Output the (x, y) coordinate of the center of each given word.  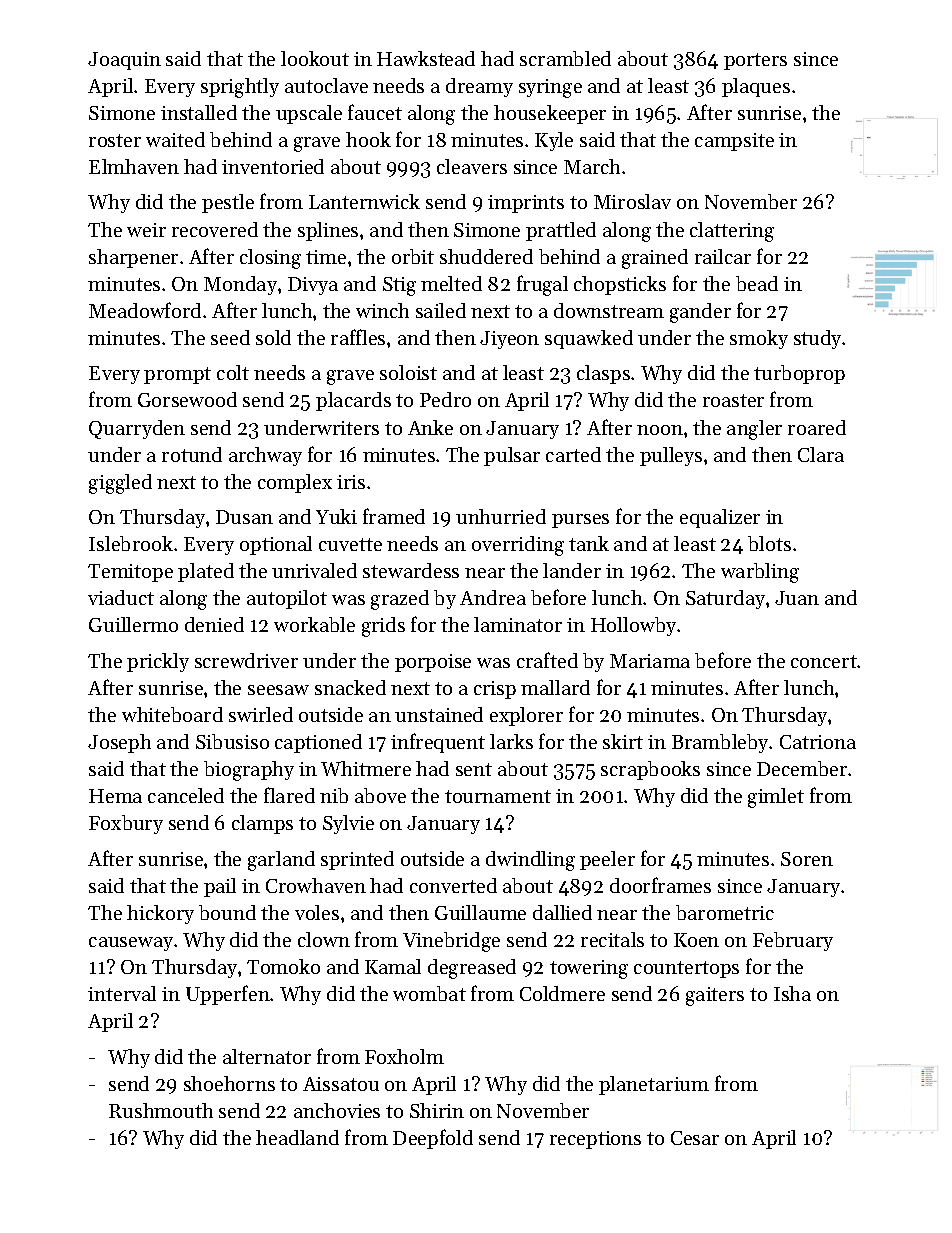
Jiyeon (509, 340)
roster (115, 140)
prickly (158, 662)
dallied (562, 912)
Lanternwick (364, 201)
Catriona (818, 742)
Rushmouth (161, 1110)
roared (817, 427)
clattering (732, 232)
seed (230, 337)
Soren (807, 859)
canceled (186, 795)
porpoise (433, 663)
